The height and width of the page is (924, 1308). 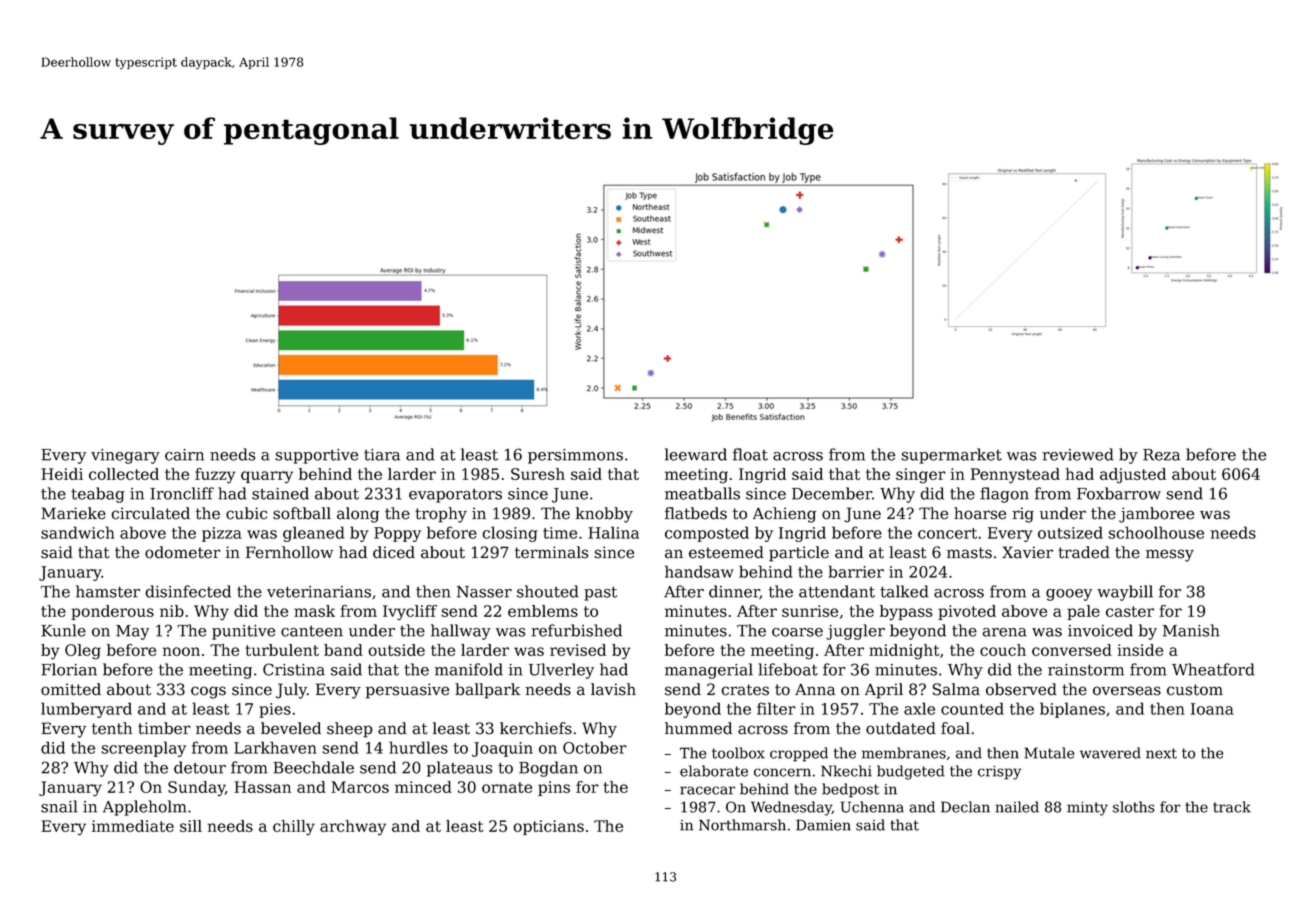 What do you see at coordinates (262, 787) in the page?
I see `Hassan` at bounding box center [262, 787].
